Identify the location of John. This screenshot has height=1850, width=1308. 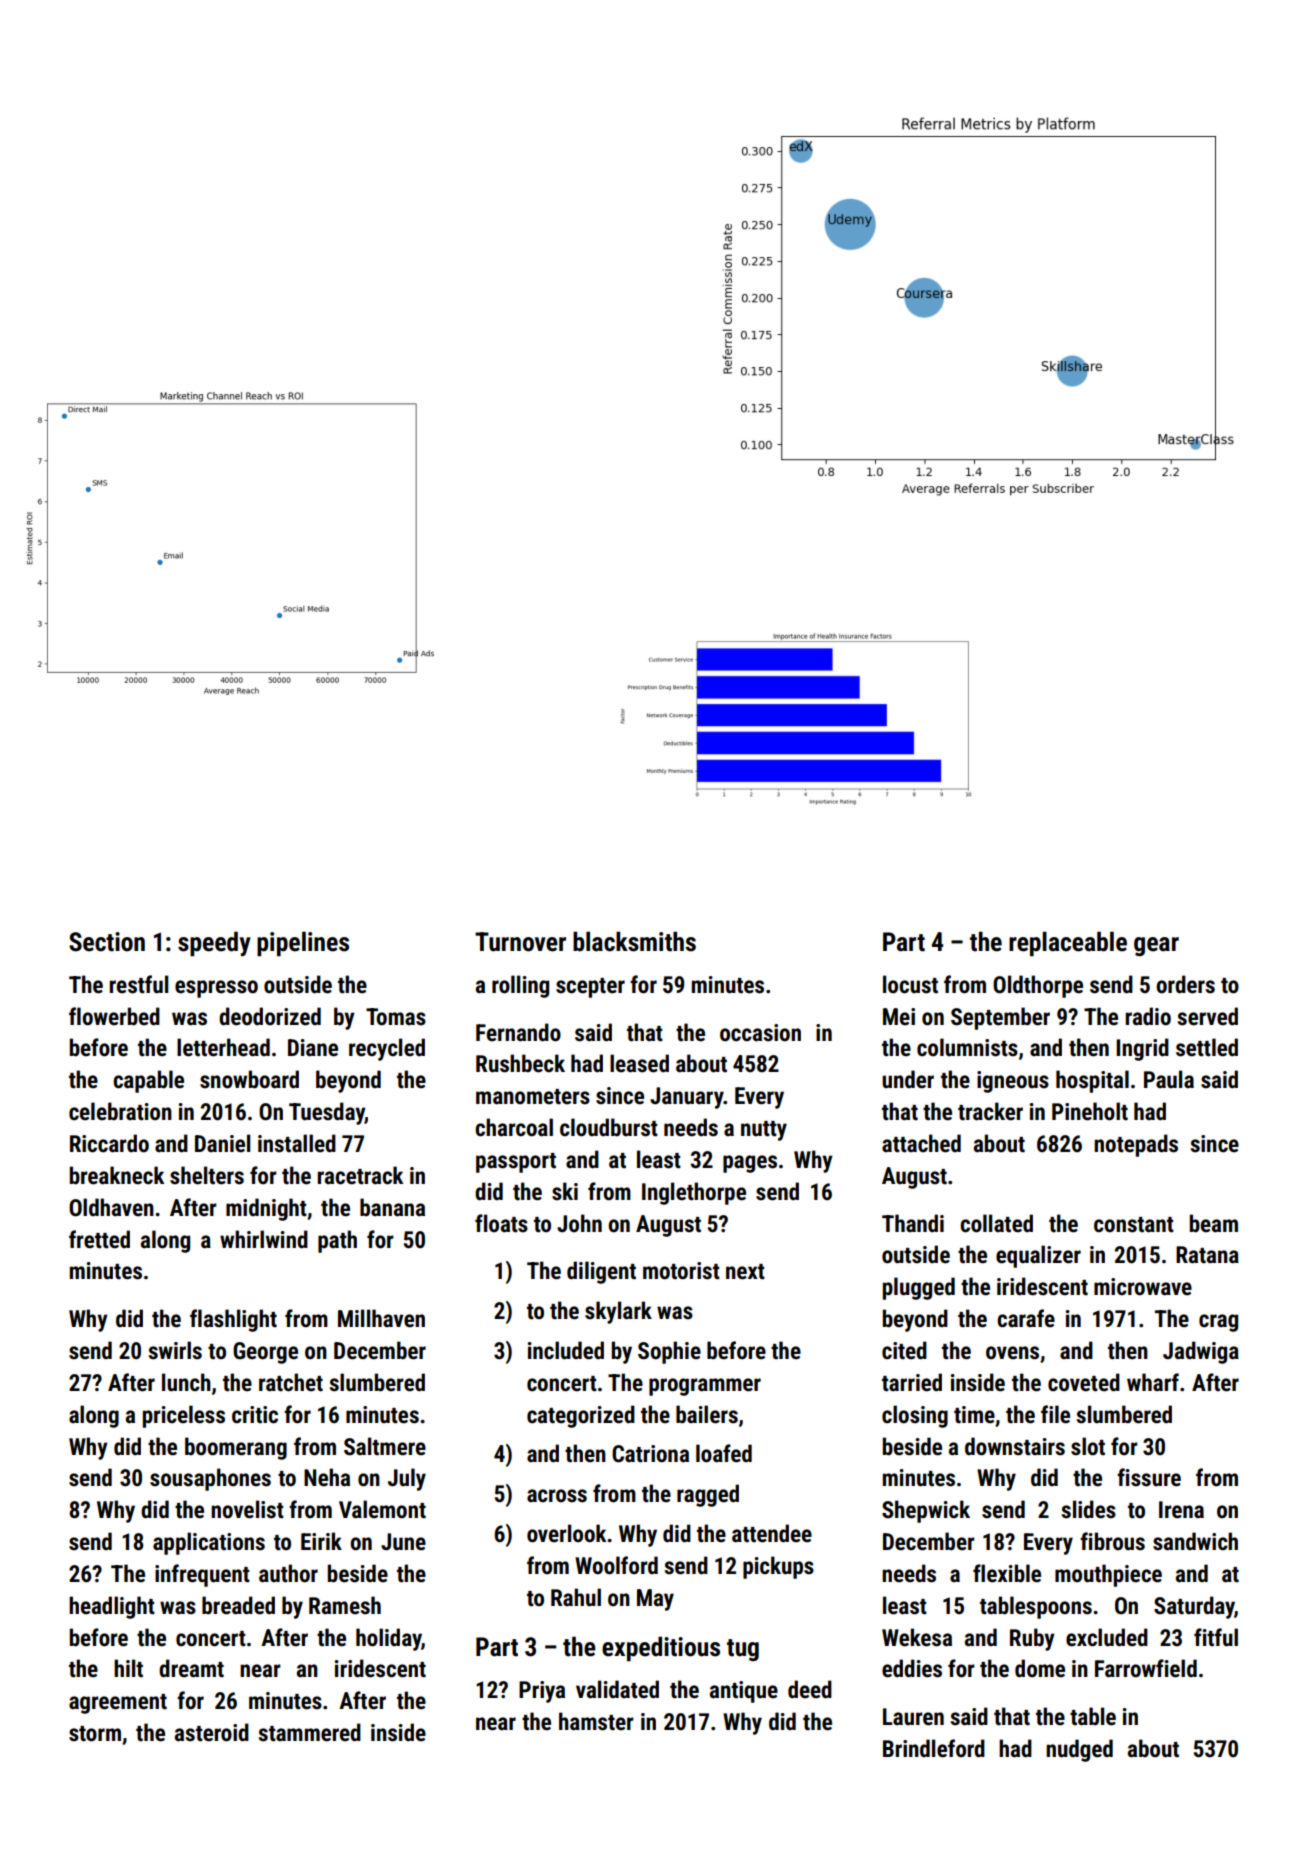
(579, 1223).
